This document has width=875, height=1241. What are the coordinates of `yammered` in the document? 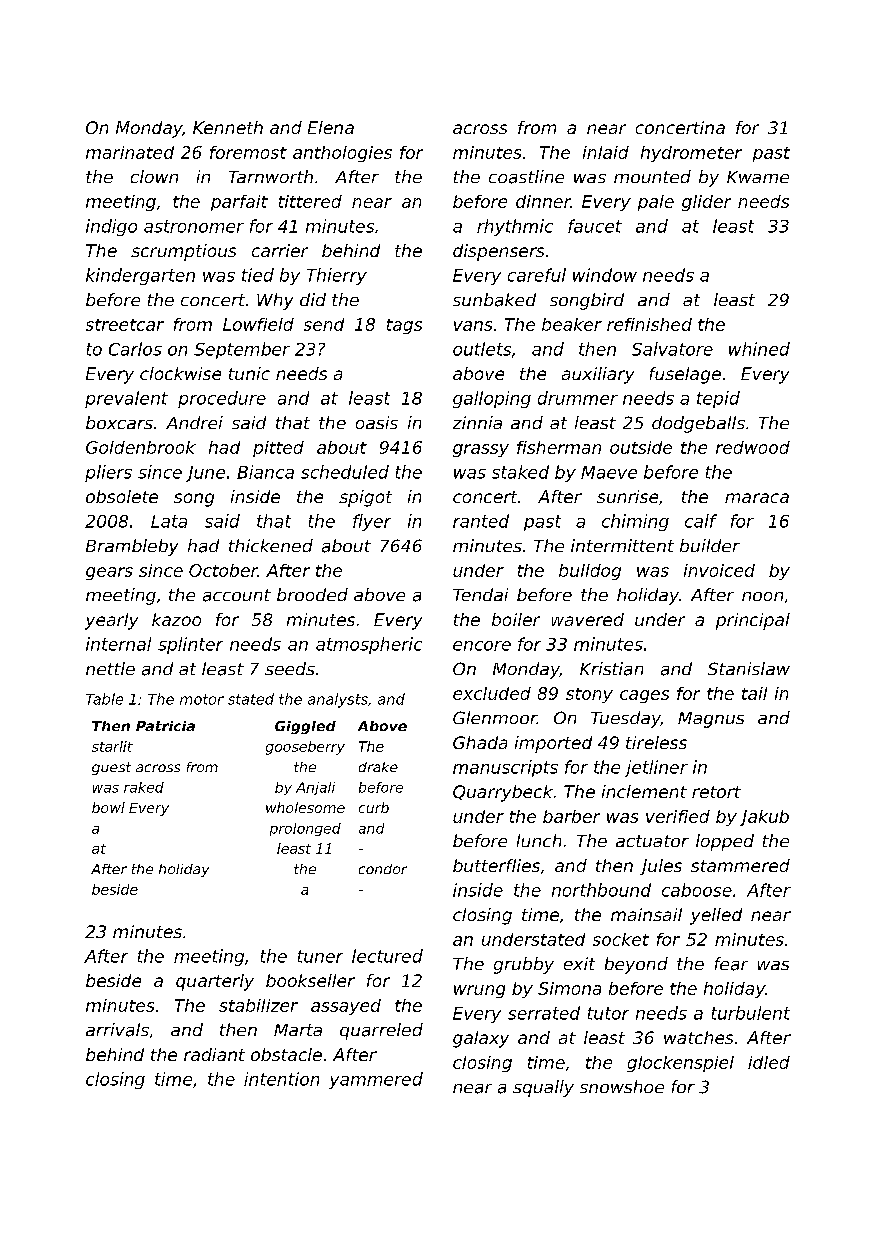 It's located at (376, 1080).
